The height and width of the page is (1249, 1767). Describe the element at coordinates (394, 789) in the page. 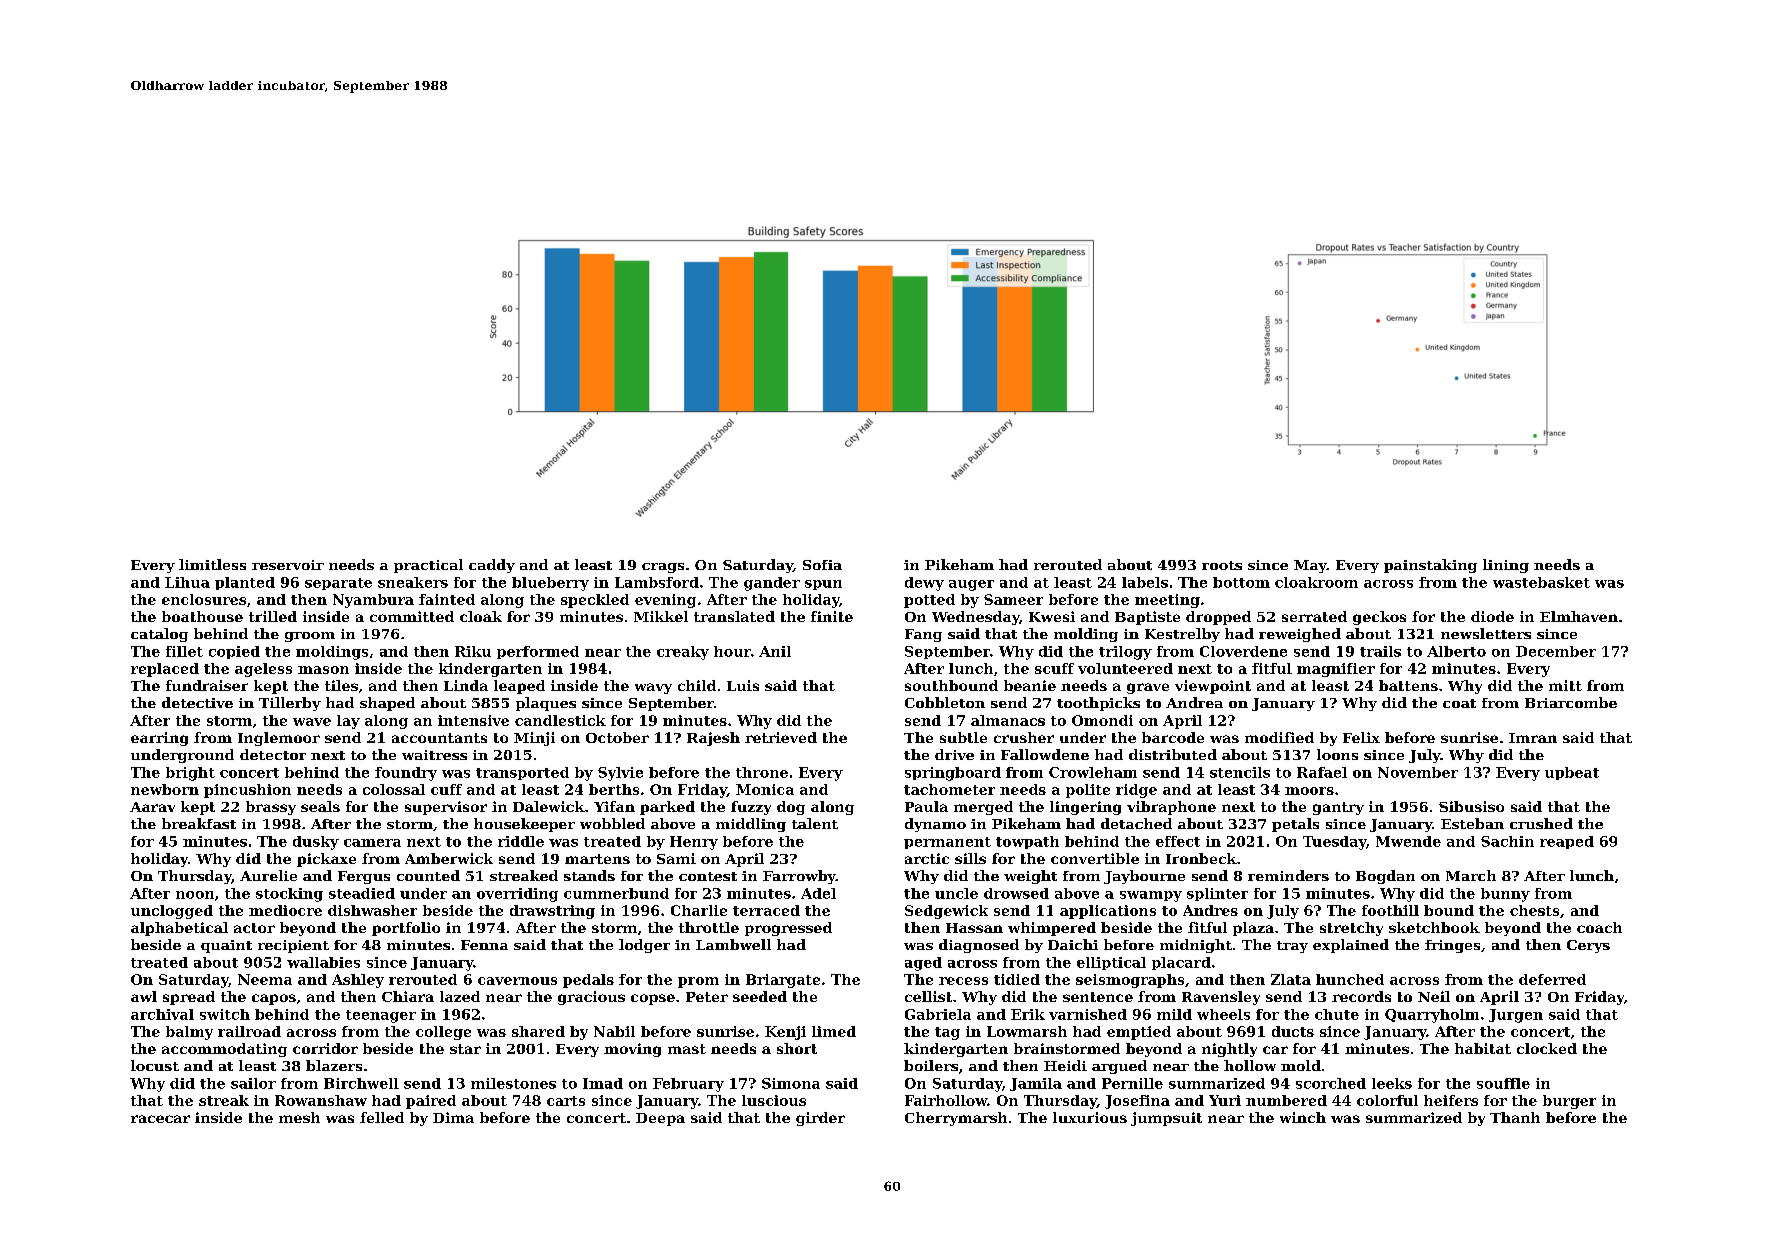

I see `colossal` at that location.
